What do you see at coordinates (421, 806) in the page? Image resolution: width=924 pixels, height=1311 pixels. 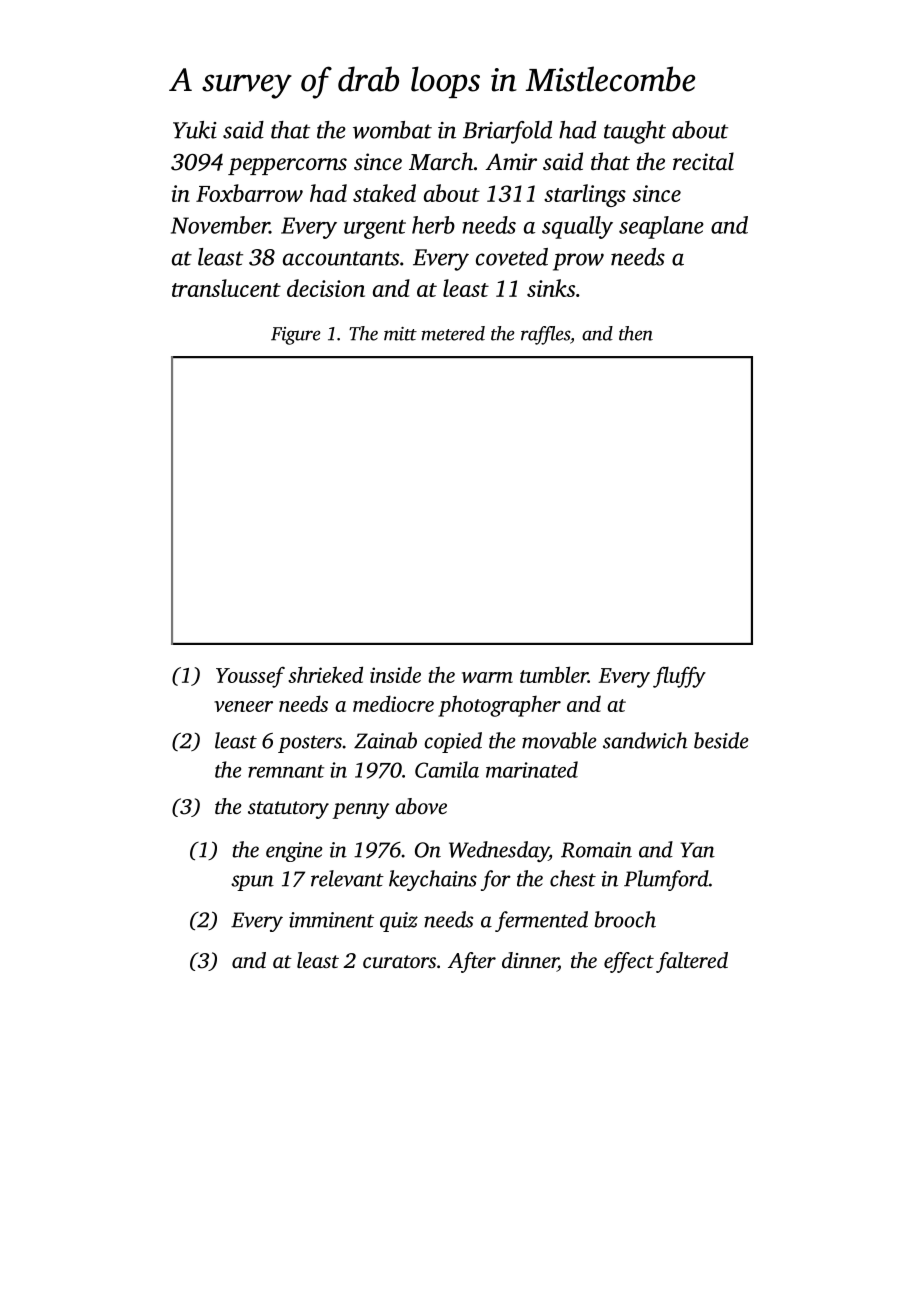 I see `above` at bounding box center [421, 806].
